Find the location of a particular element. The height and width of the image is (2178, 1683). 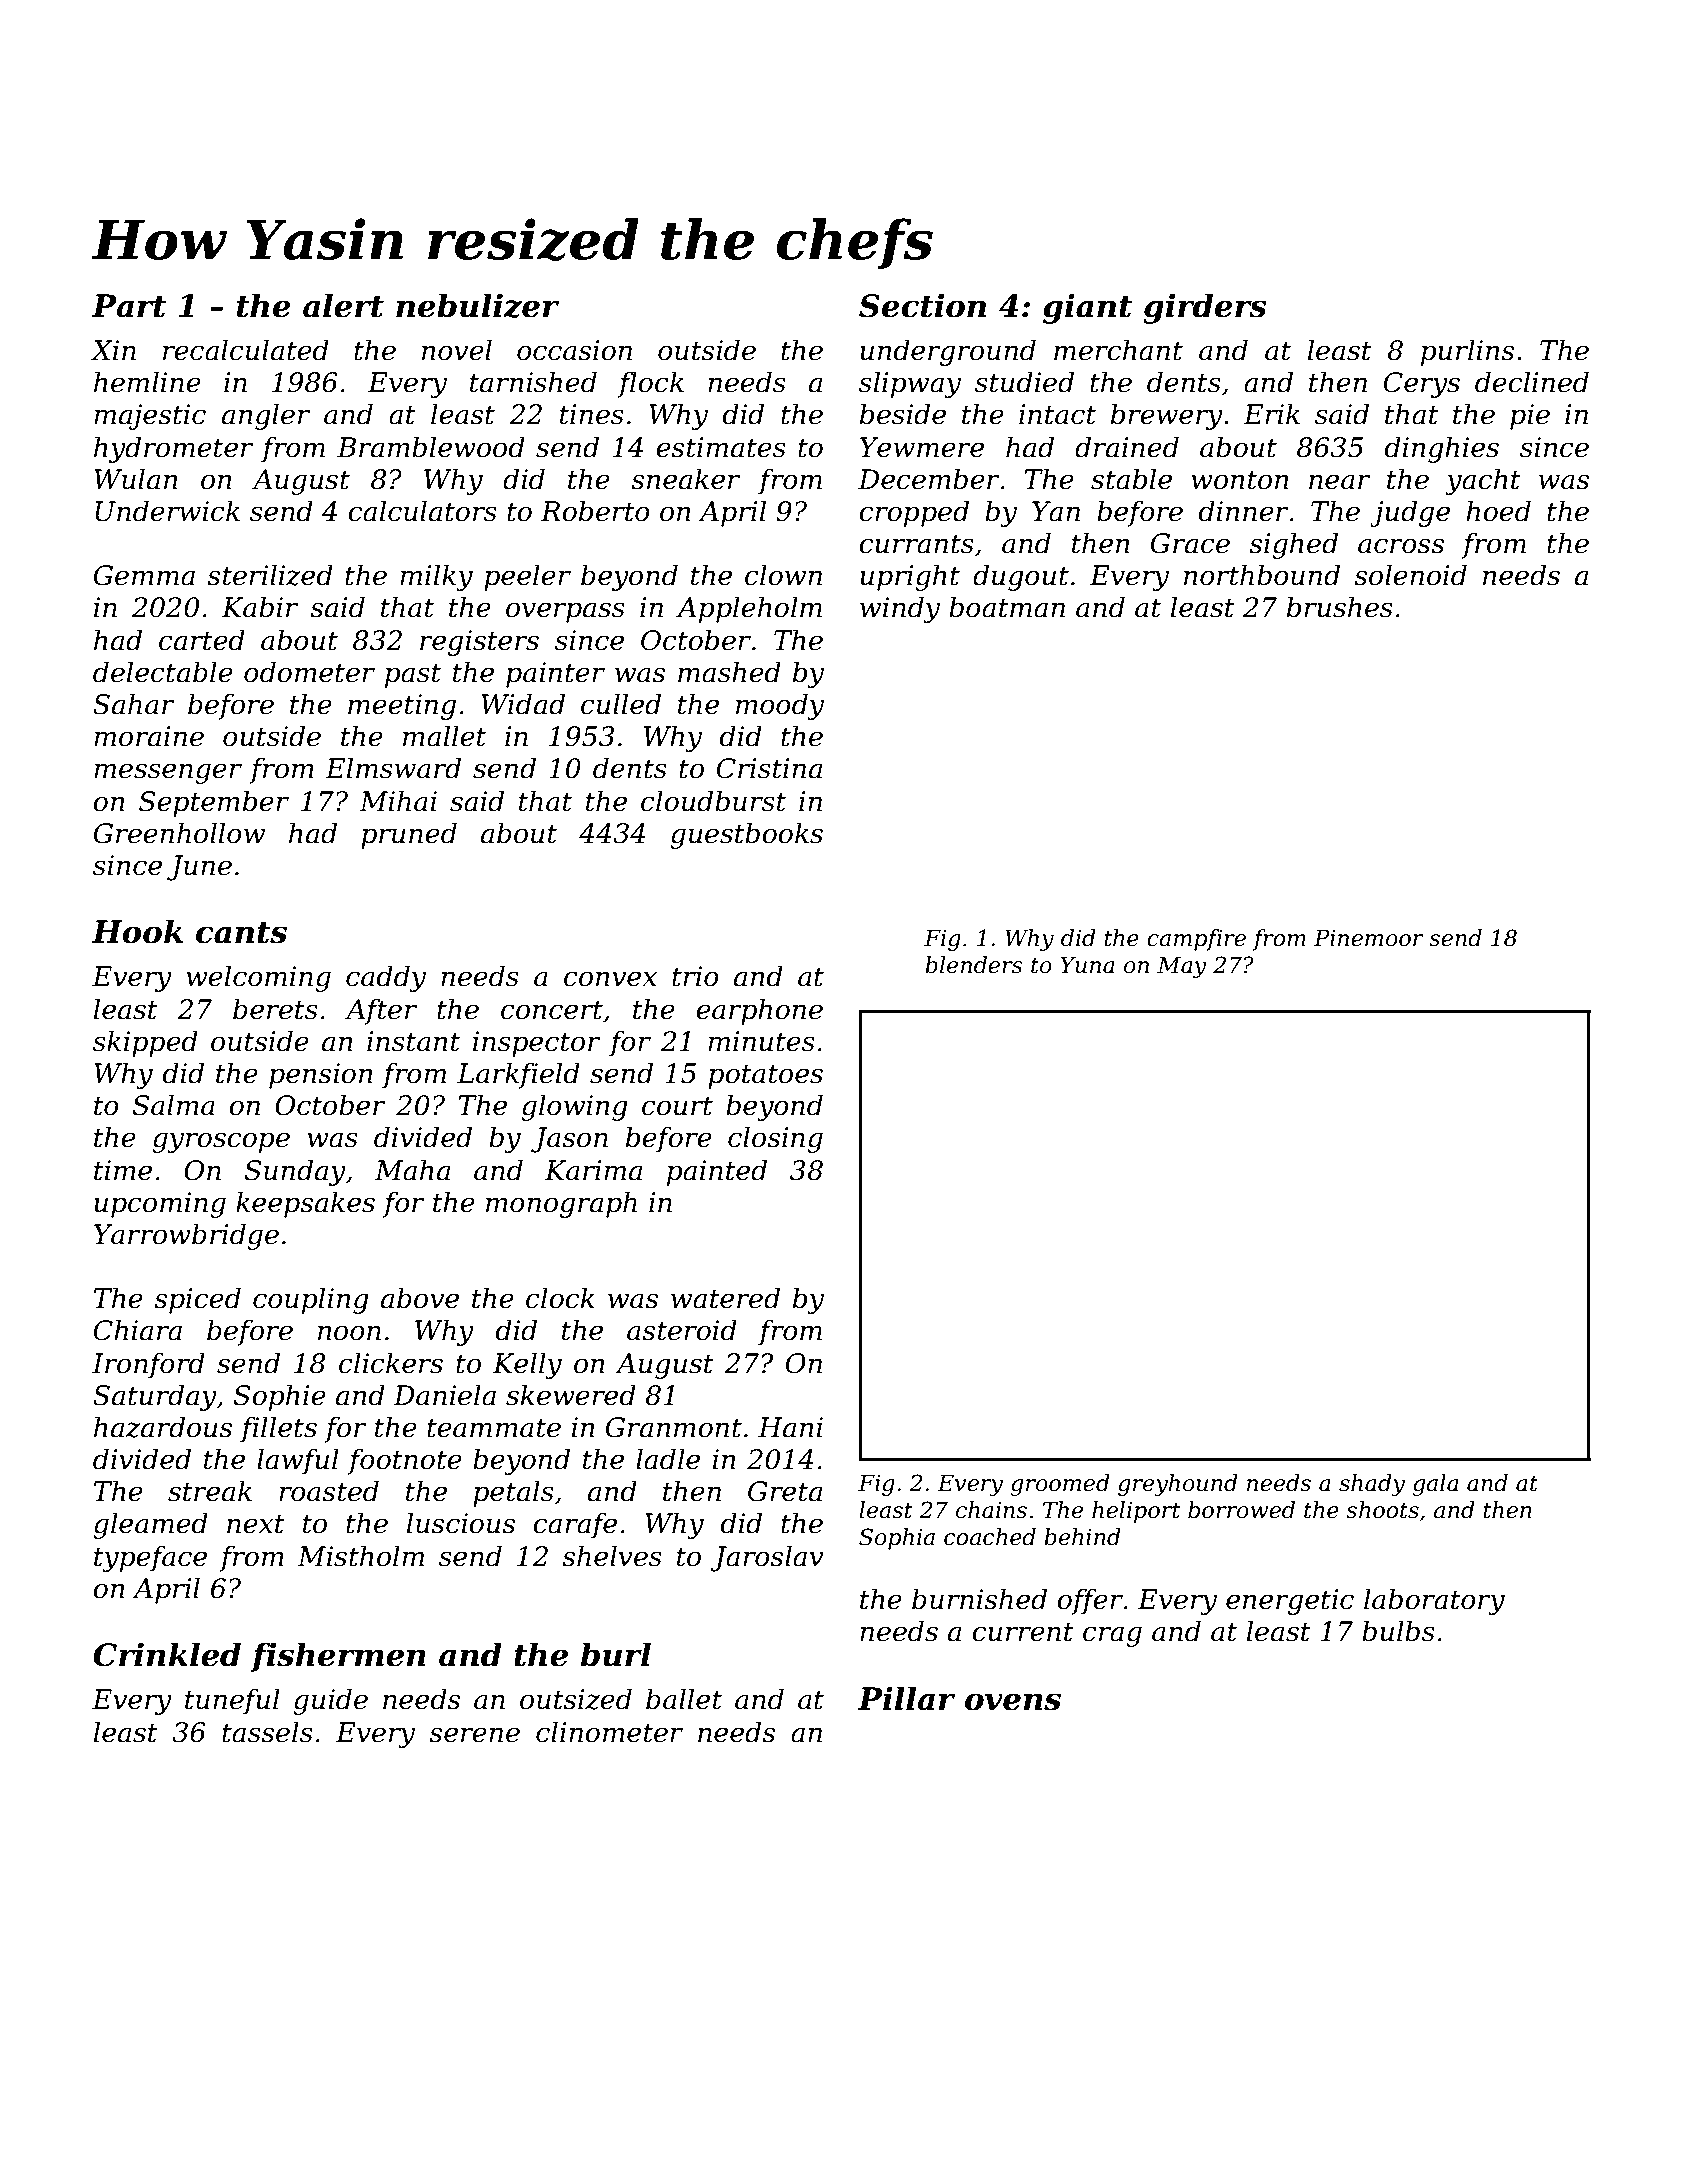

culled is located at coordinates (621, 704).
